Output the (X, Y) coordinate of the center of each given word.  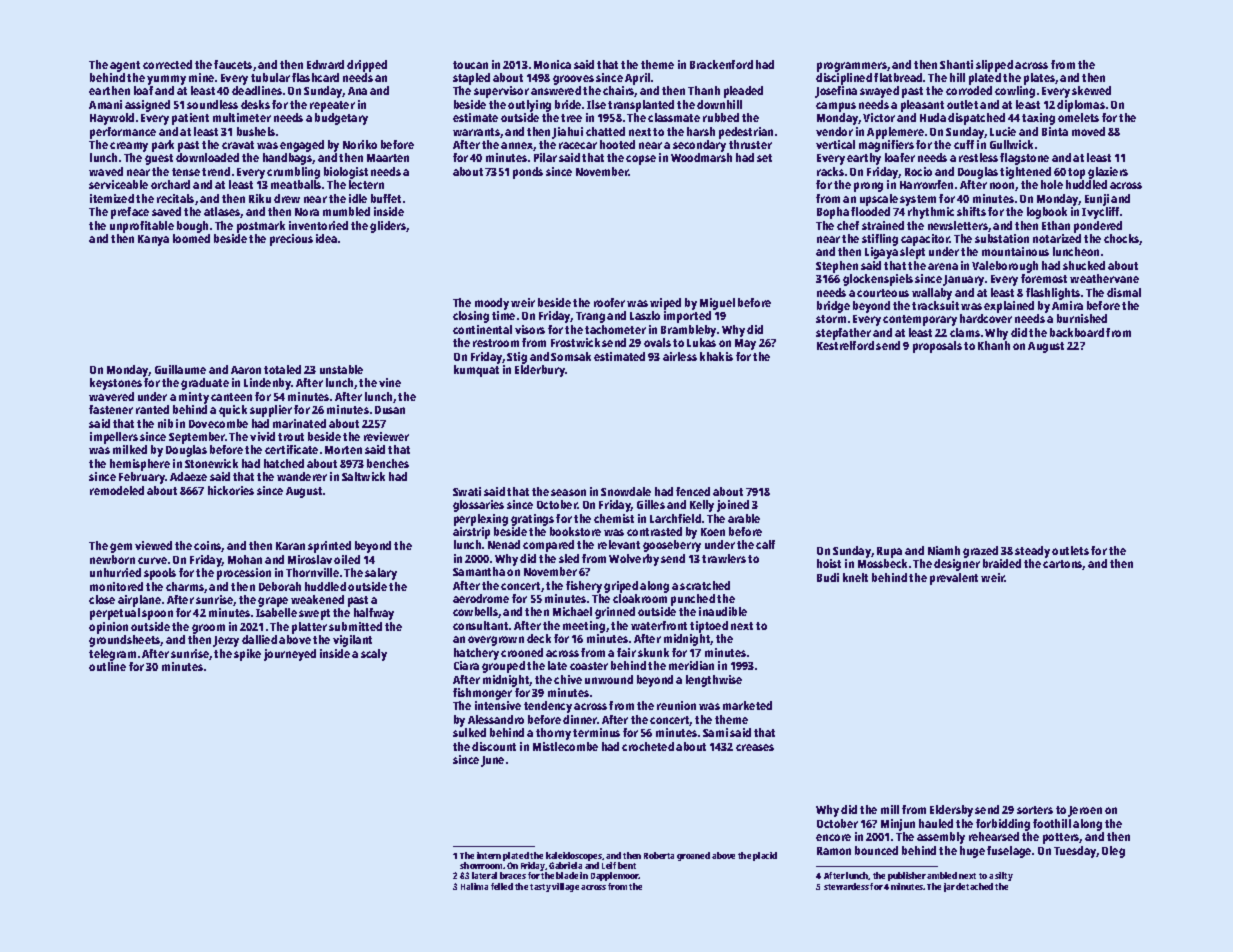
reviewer (386, 436)
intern (489, 855)
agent (125, 66)
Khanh (994, 345)
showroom (481, 865)
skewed (1091, 90)
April (637, 79)
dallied (259, 639)
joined (733, 506)
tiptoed (709, 627)
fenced (693, 491)
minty (194, 398)
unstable (341, 369)
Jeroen (1085, 811)
